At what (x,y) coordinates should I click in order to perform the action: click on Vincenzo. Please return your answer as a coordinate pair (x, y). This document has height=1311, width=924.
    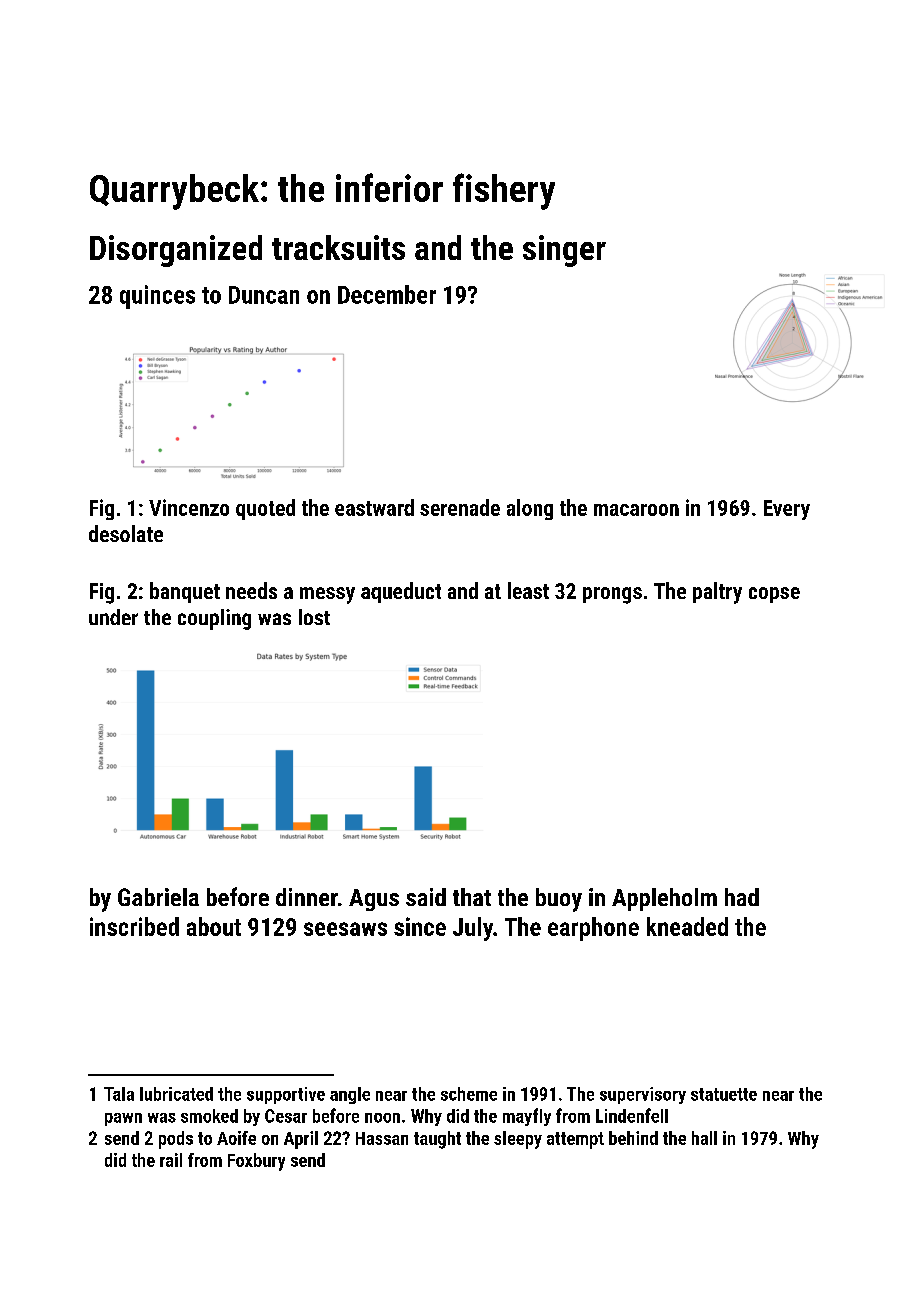
    Looking at the image, I should click on (189, 507).
